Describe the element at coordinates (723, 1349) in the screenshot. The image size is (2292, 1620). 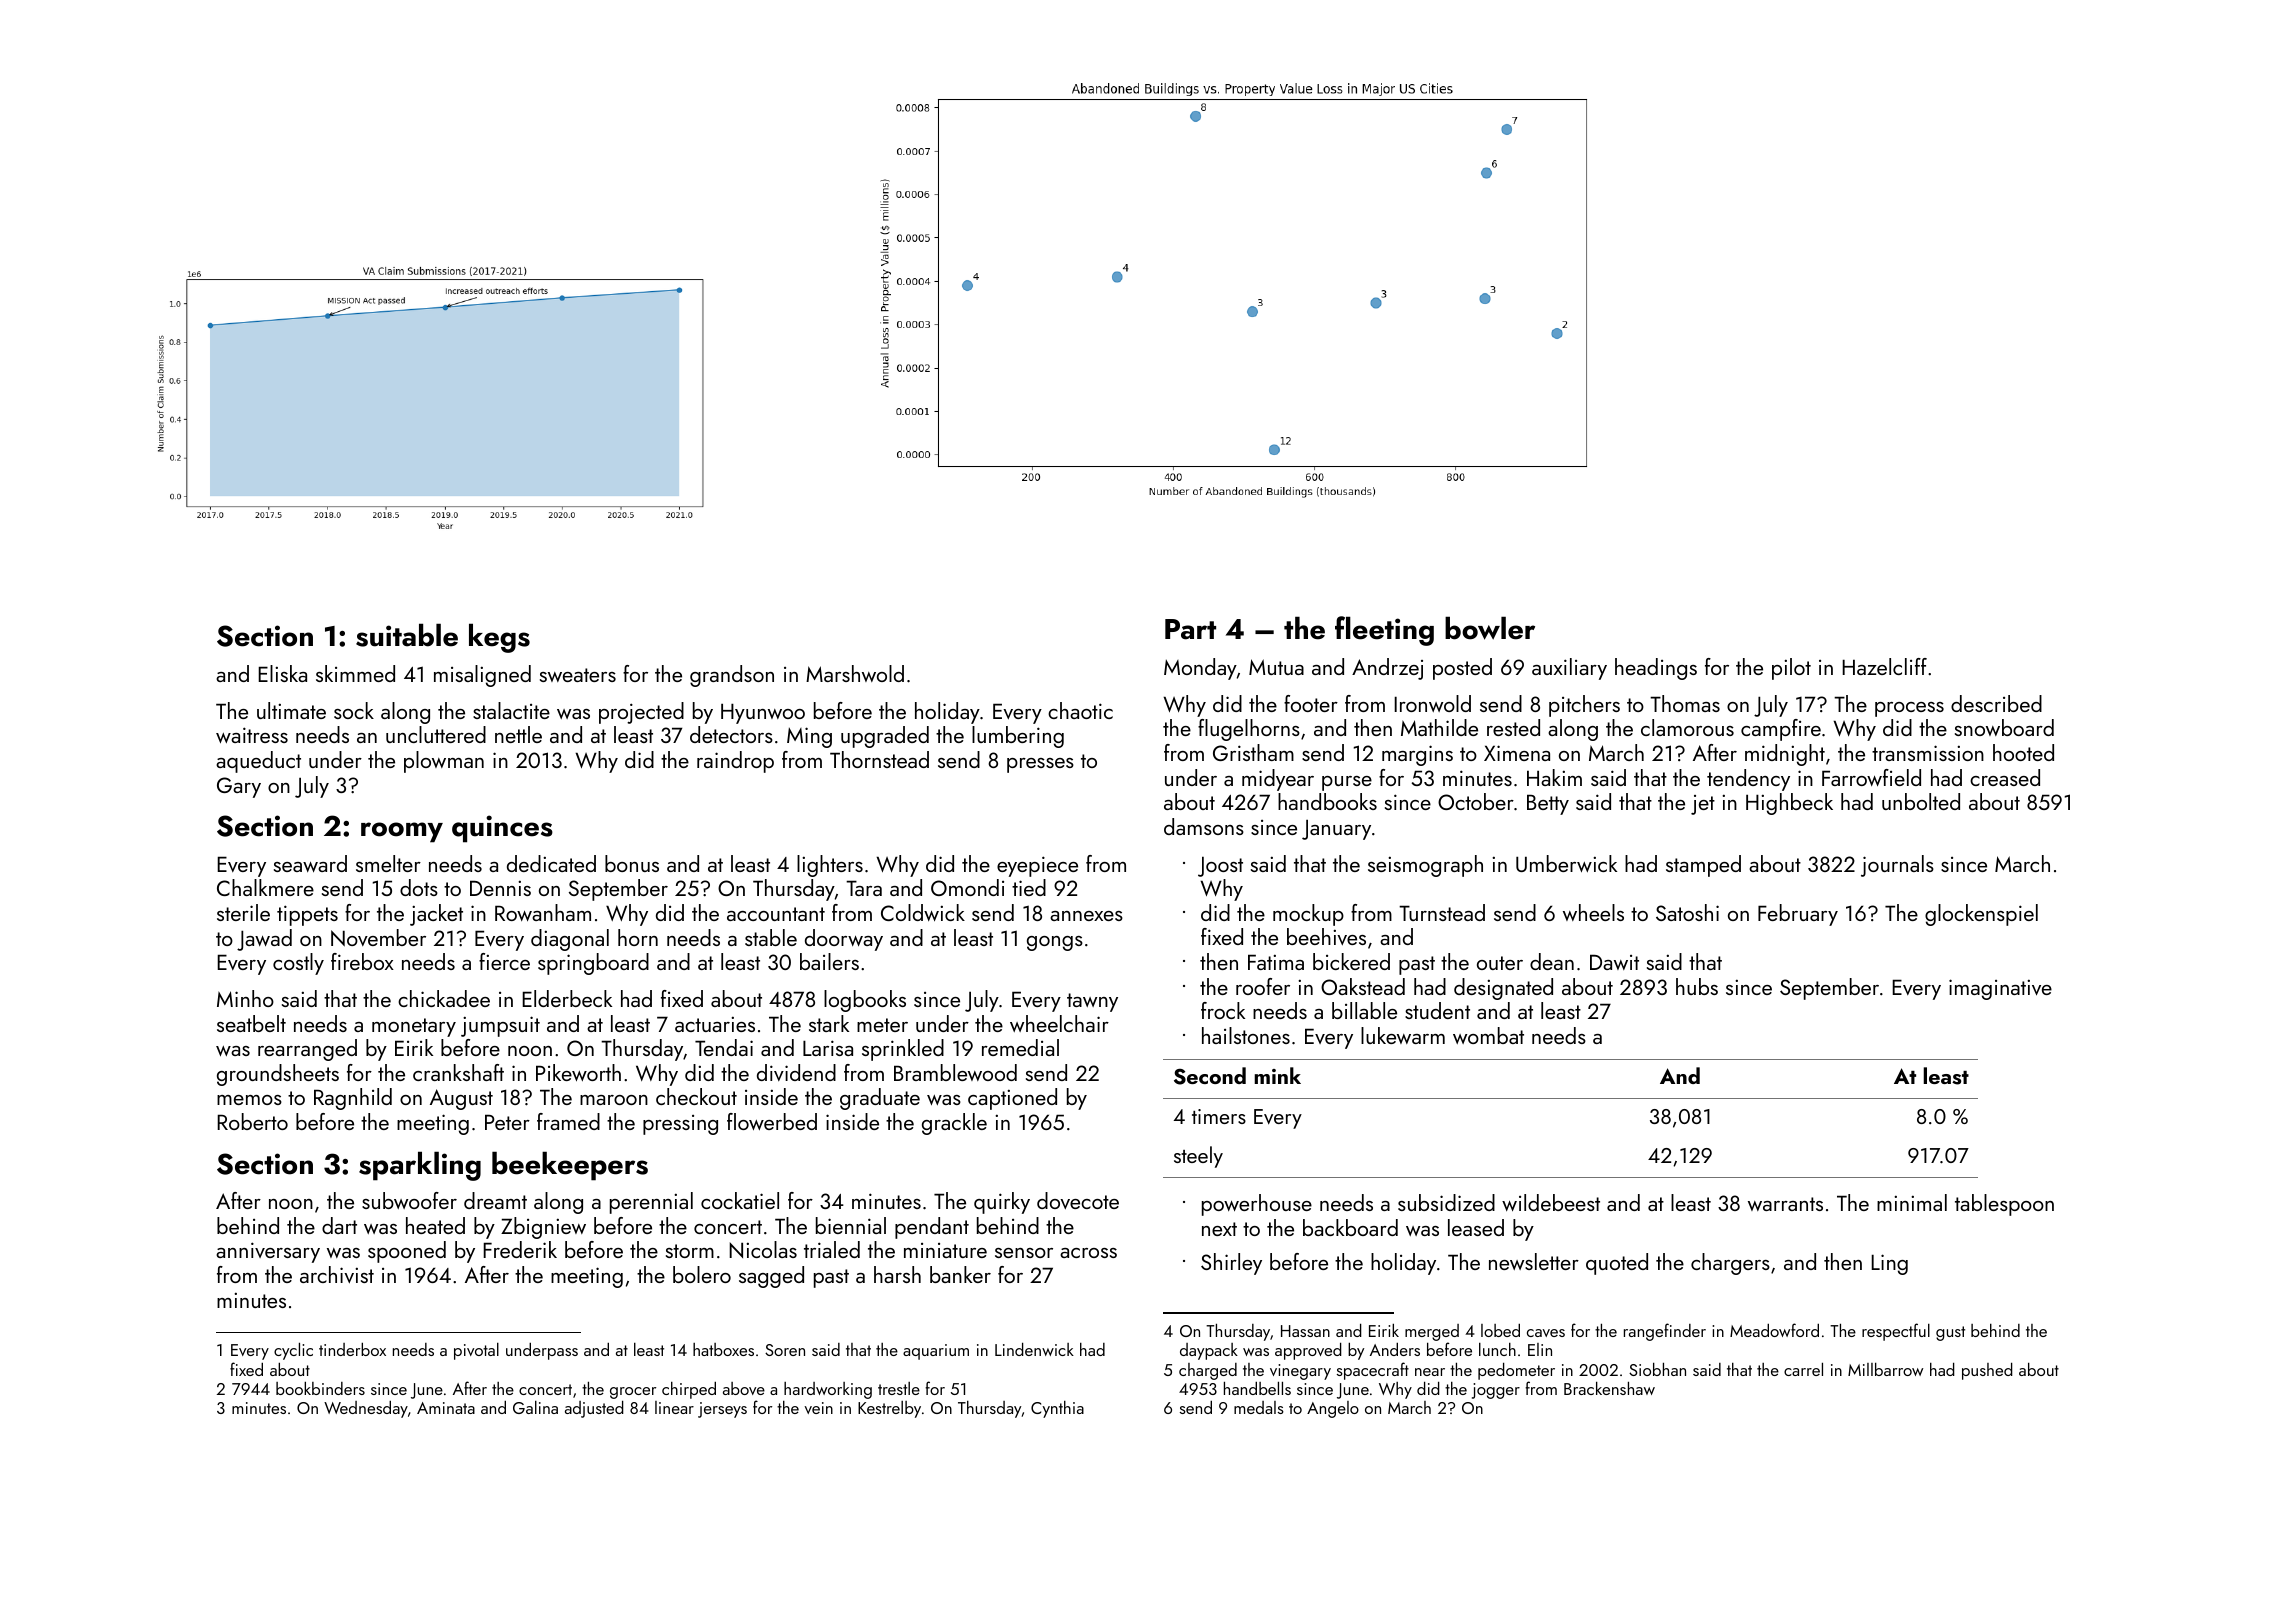
I see `hatboxes` at that location.
